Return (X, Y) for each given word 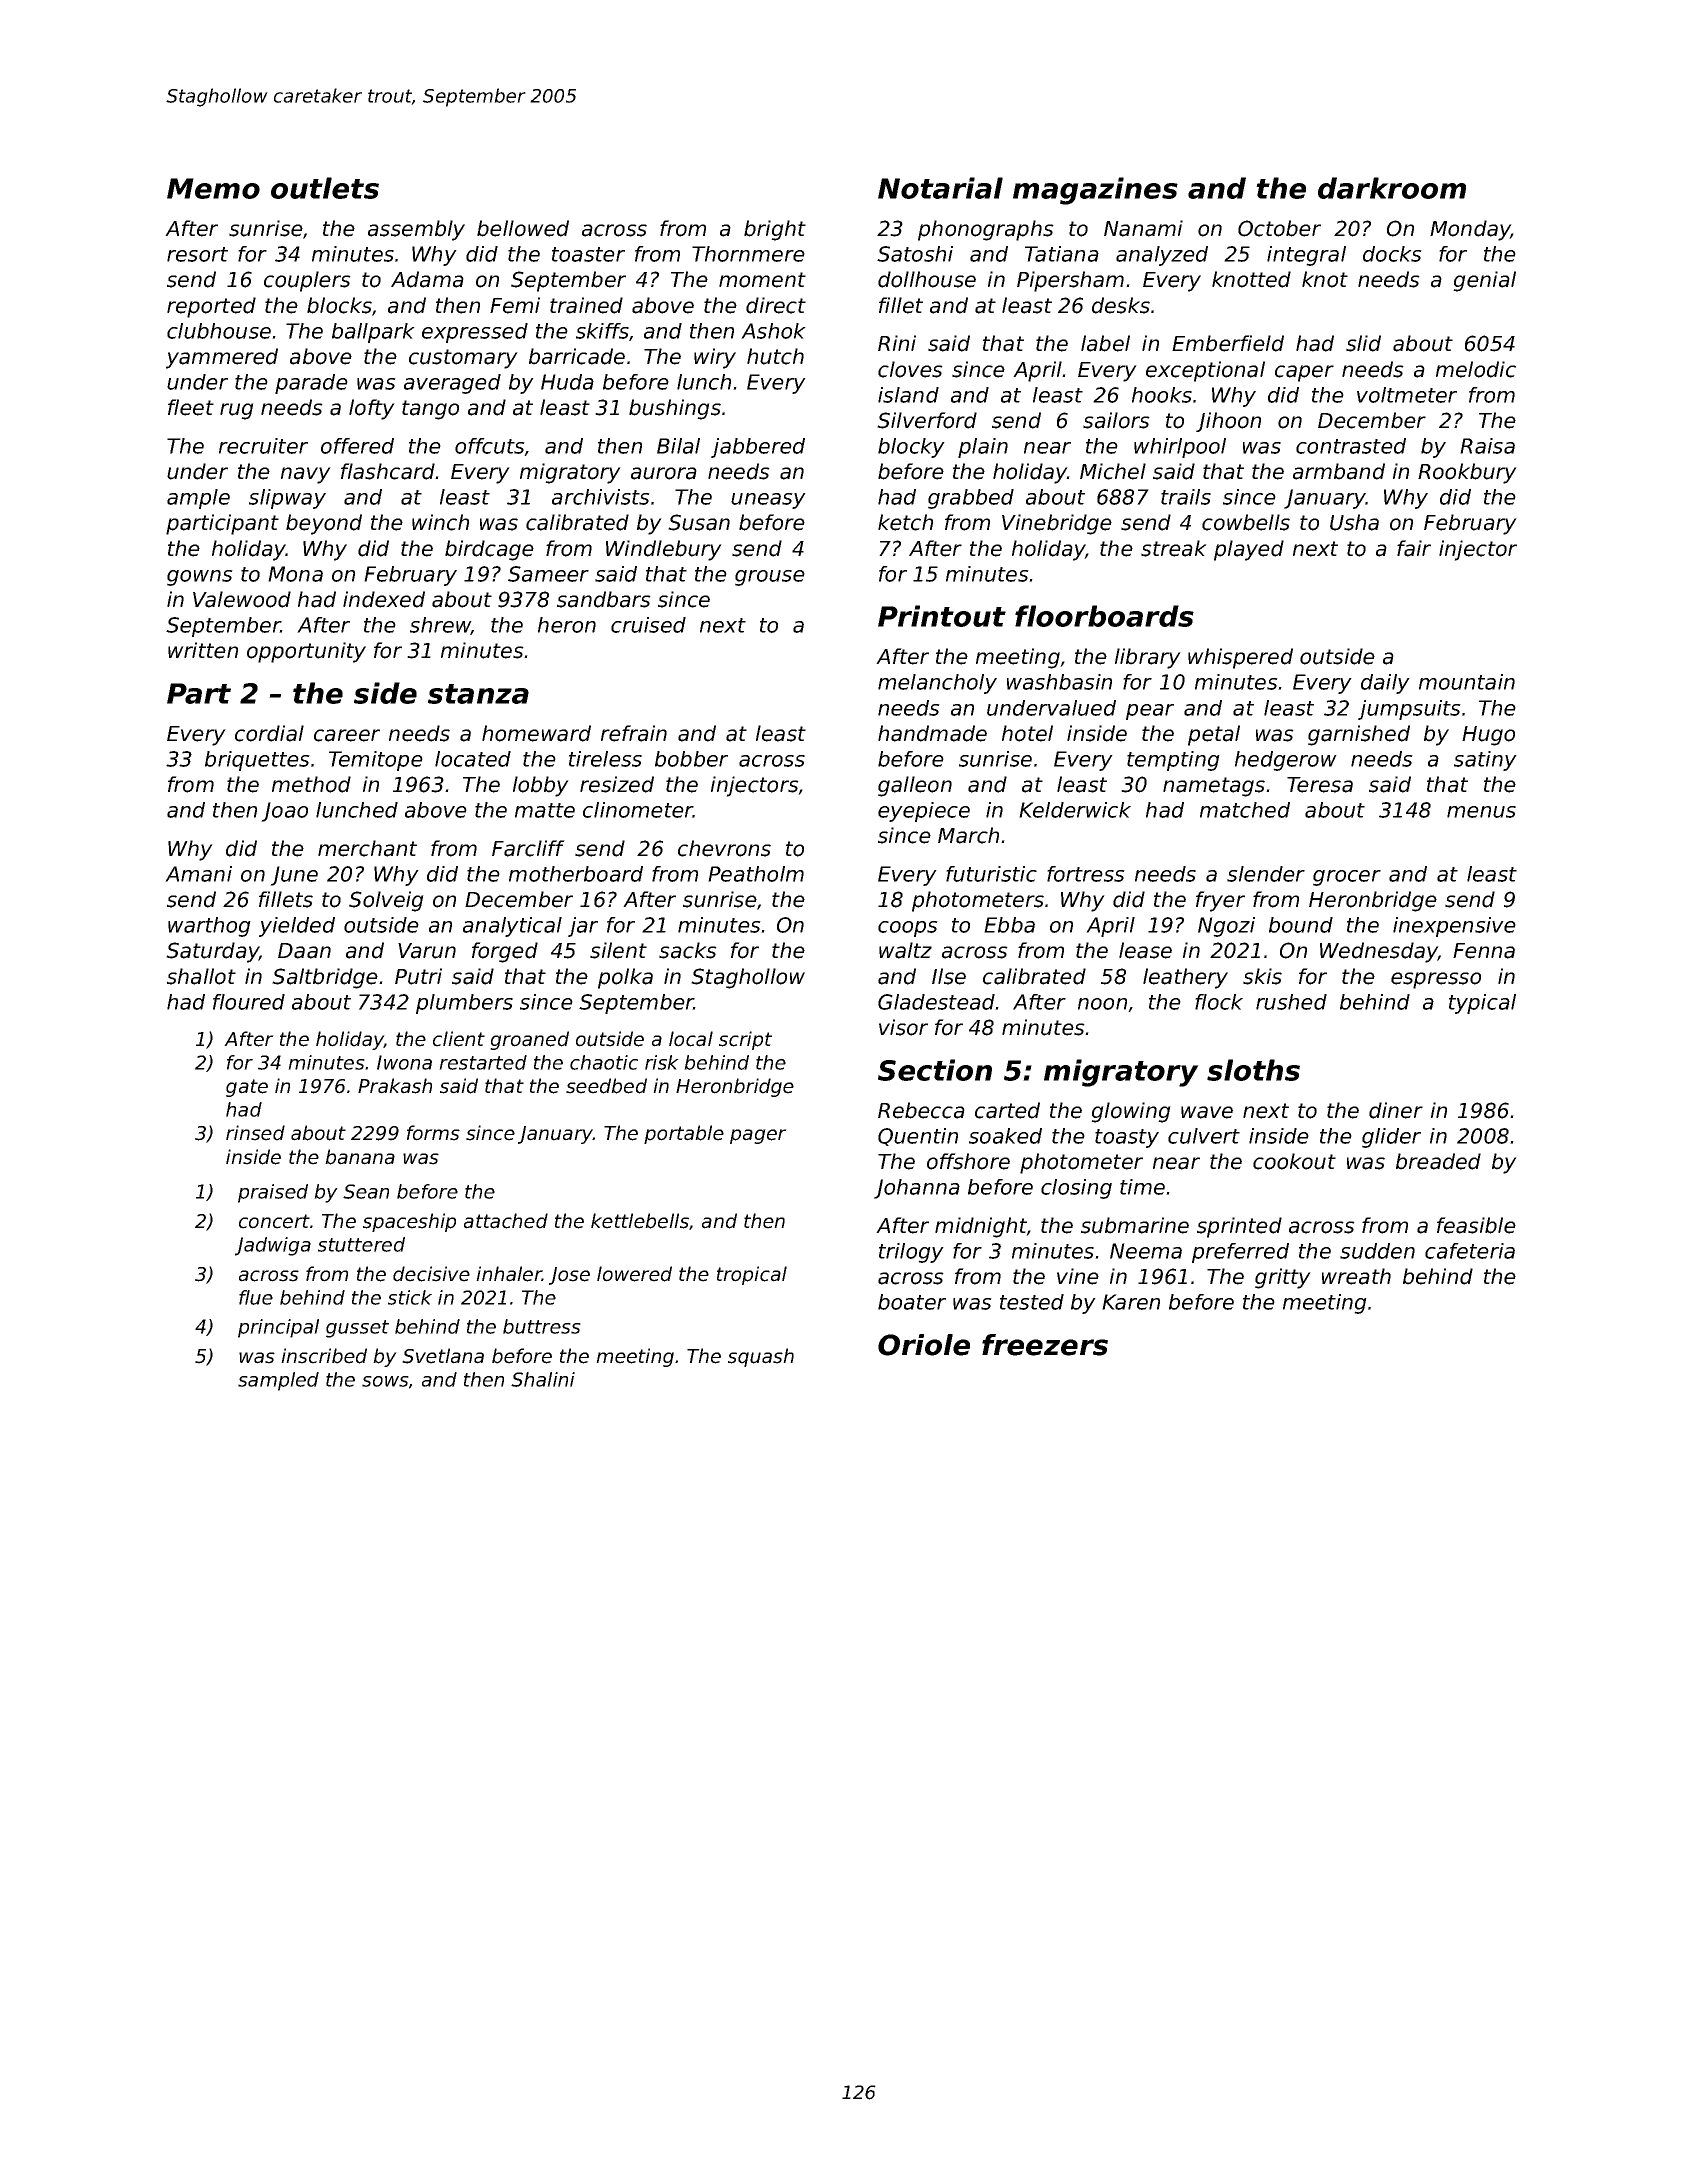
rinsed (255, 1133)
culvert (1204, 1136)
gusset (357, 1329)
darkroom (1392, 188)
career (347, 735)
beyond (324, 524)
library (1148, 658)
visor (903, 1027)
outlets (325, 188)
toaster (588, 254)
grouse (770, 578)
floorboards (1104, 616)
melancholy (937, 684)
